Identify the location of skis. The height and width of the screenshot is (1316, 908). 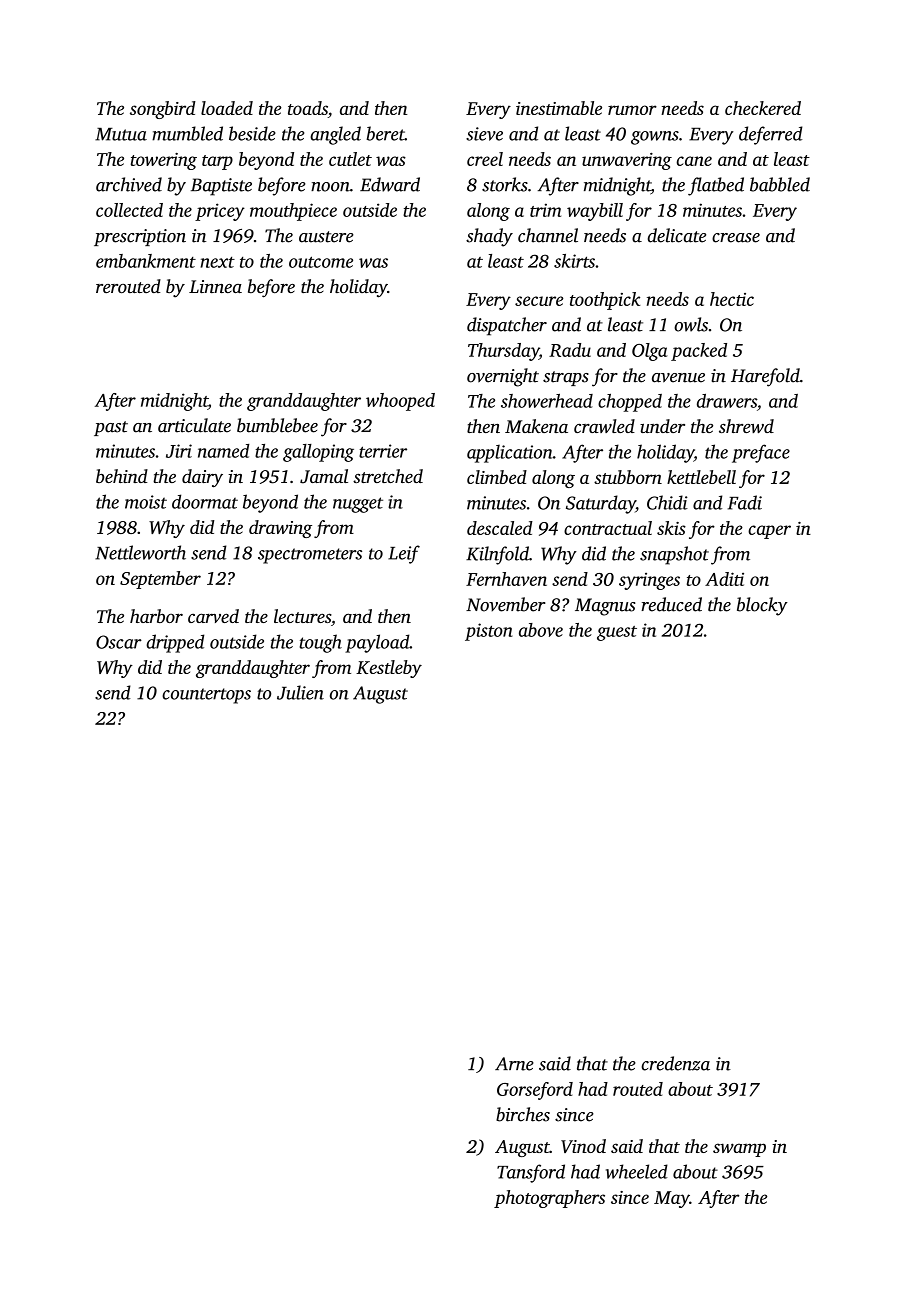
(671, 528).
